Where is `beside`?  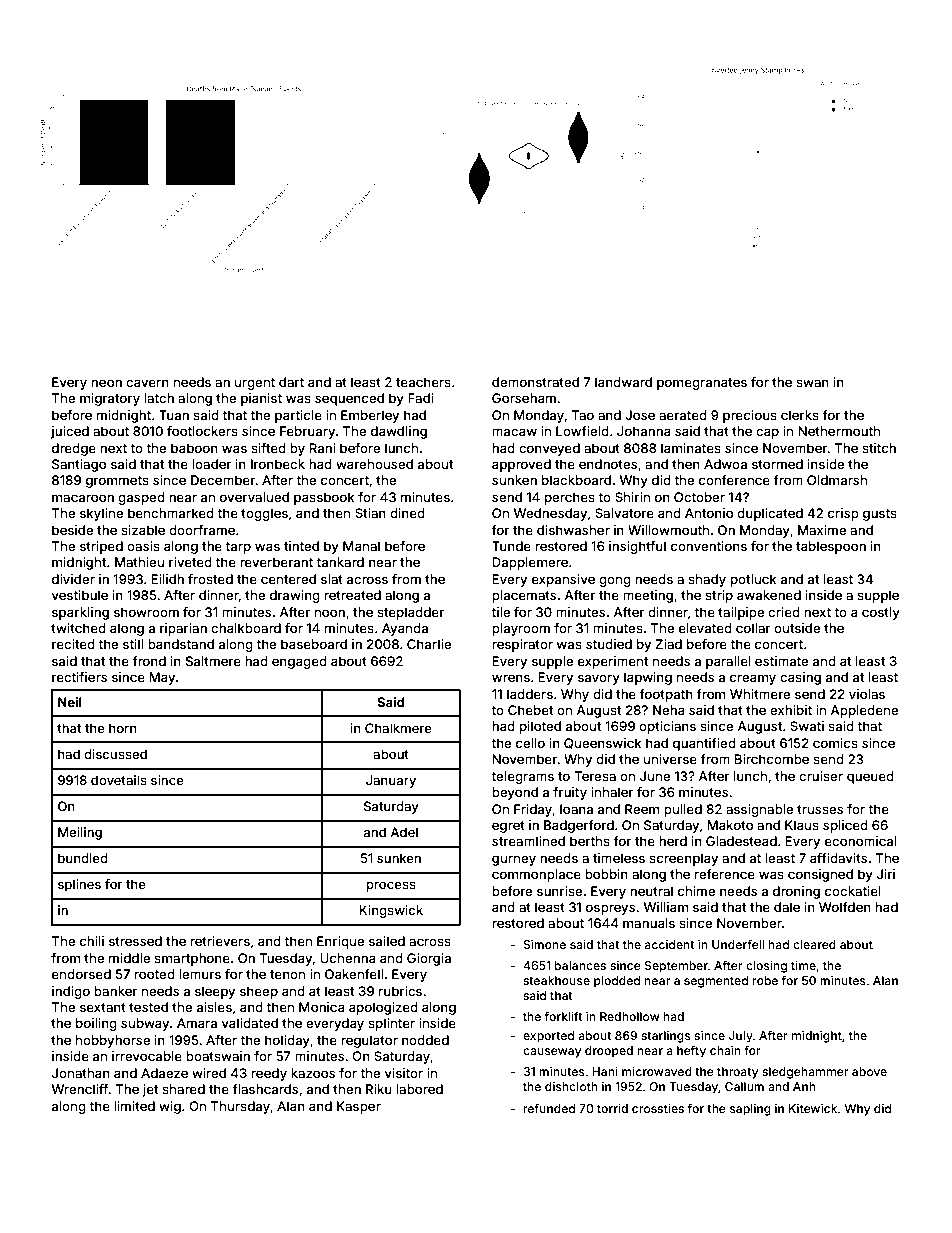
beside is located at coordinates (72, 530).
